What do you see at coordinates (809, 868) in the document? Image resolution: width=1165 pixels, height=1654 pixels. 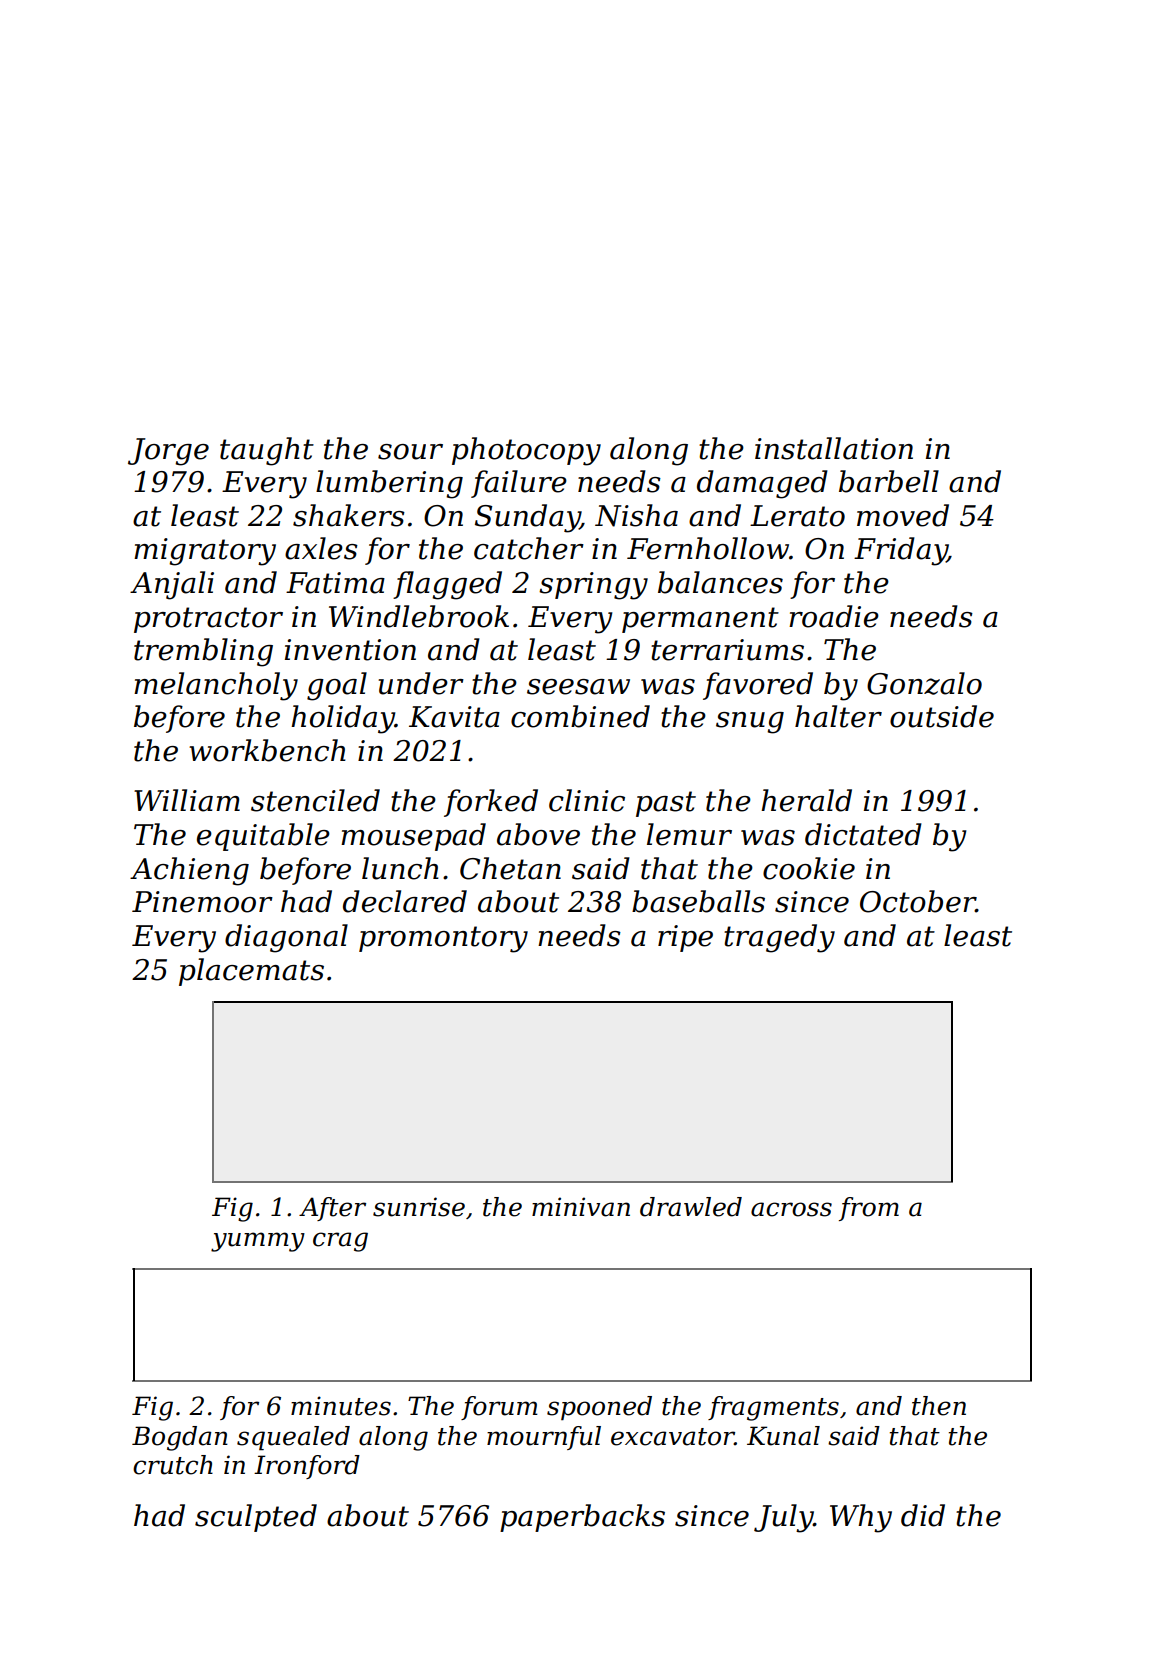 I see `cookie` at bounding box center [809, 868].
